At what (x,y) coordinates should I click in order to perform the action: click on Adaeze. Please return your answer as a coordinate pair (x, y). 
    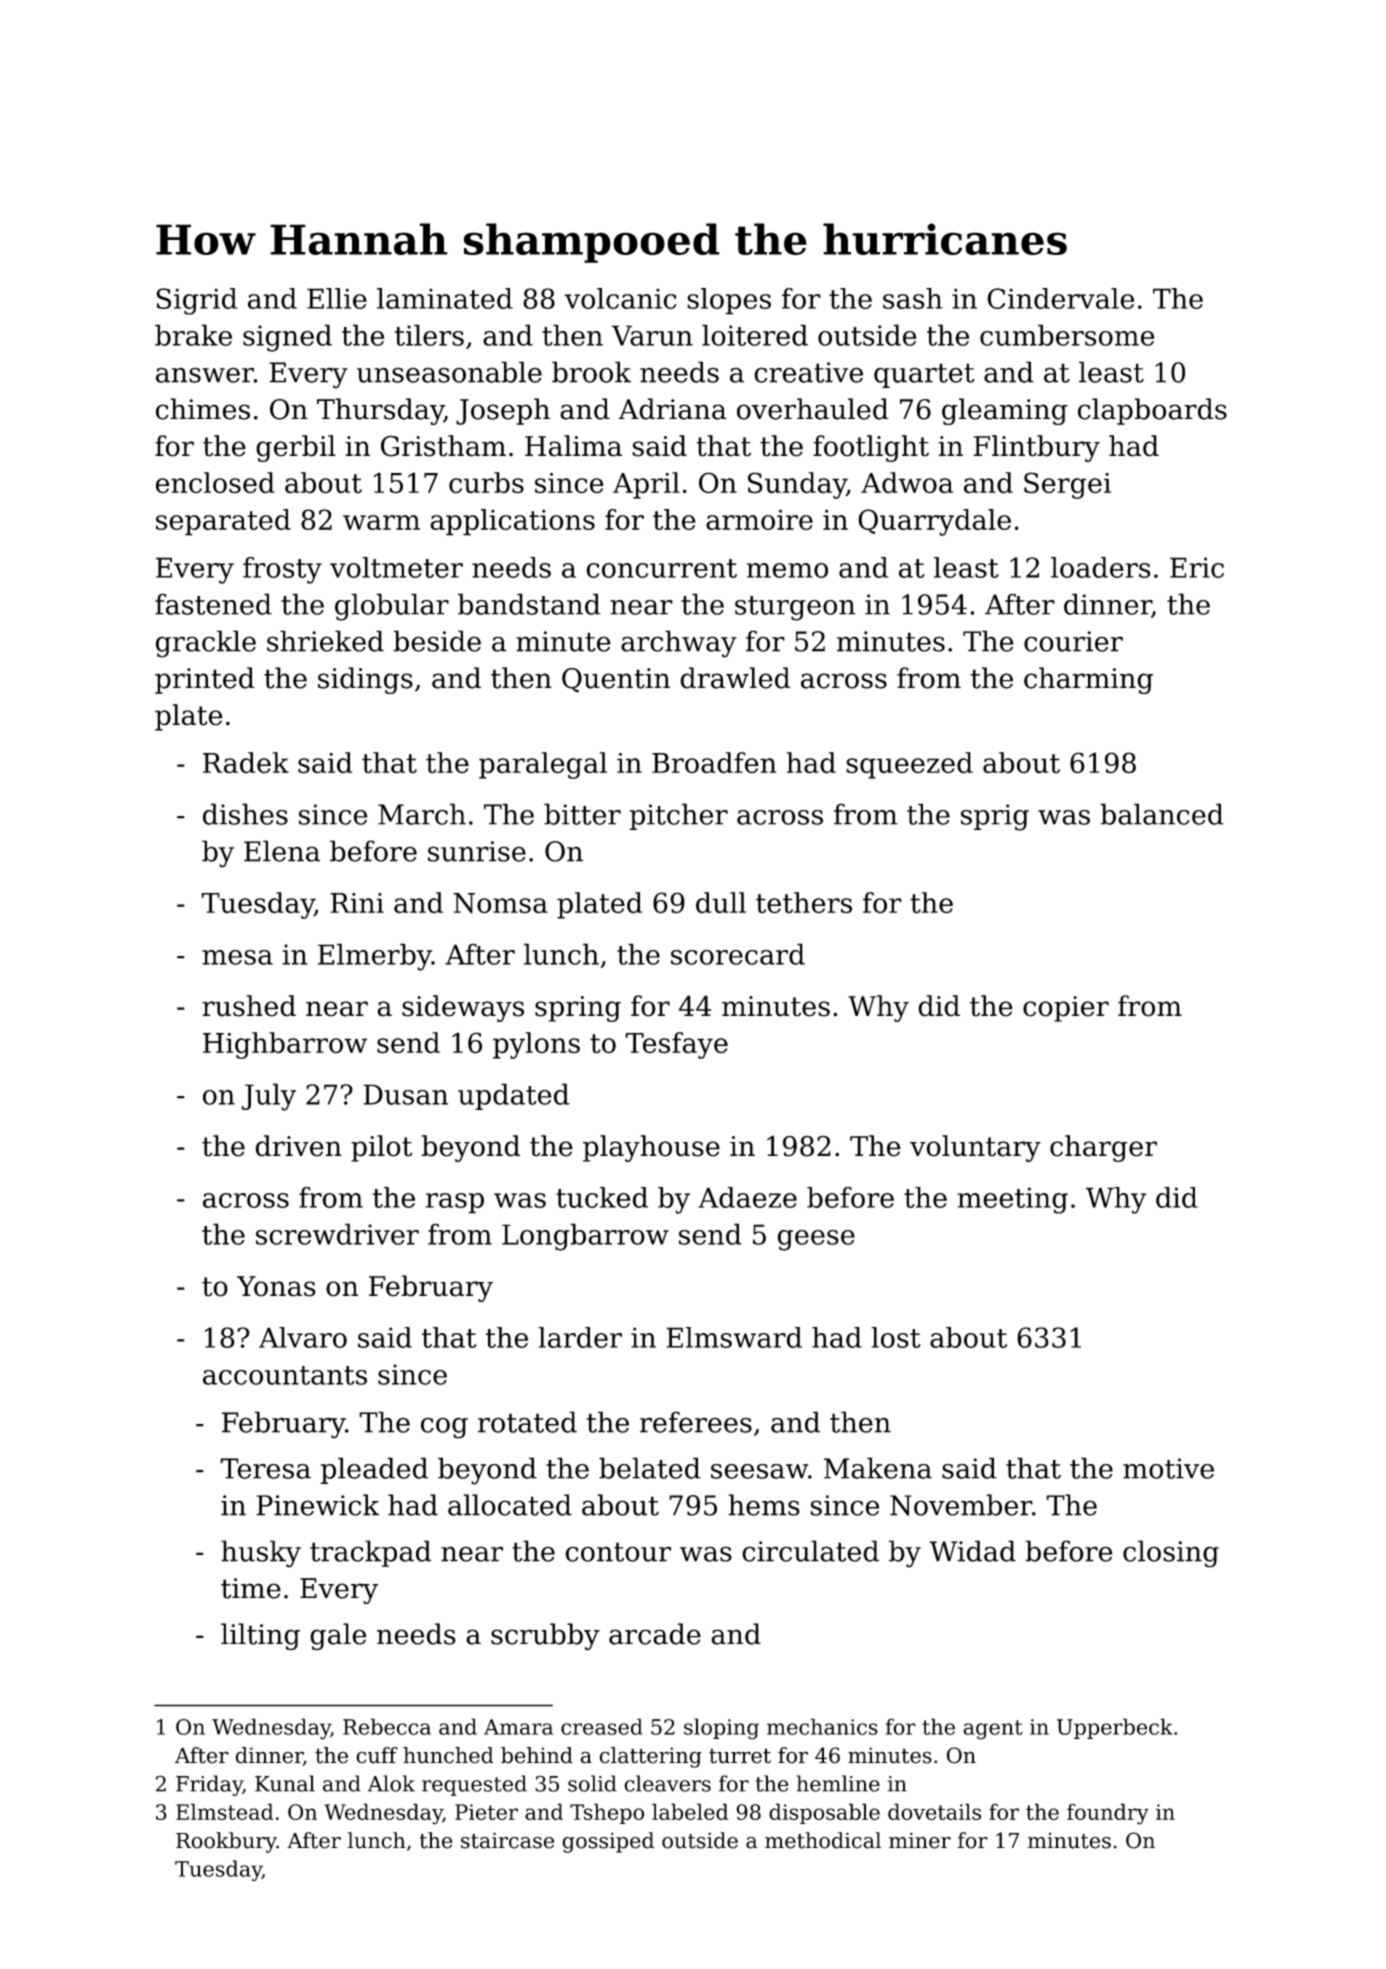
    Looking at the image, I should click on (747, 1197).
